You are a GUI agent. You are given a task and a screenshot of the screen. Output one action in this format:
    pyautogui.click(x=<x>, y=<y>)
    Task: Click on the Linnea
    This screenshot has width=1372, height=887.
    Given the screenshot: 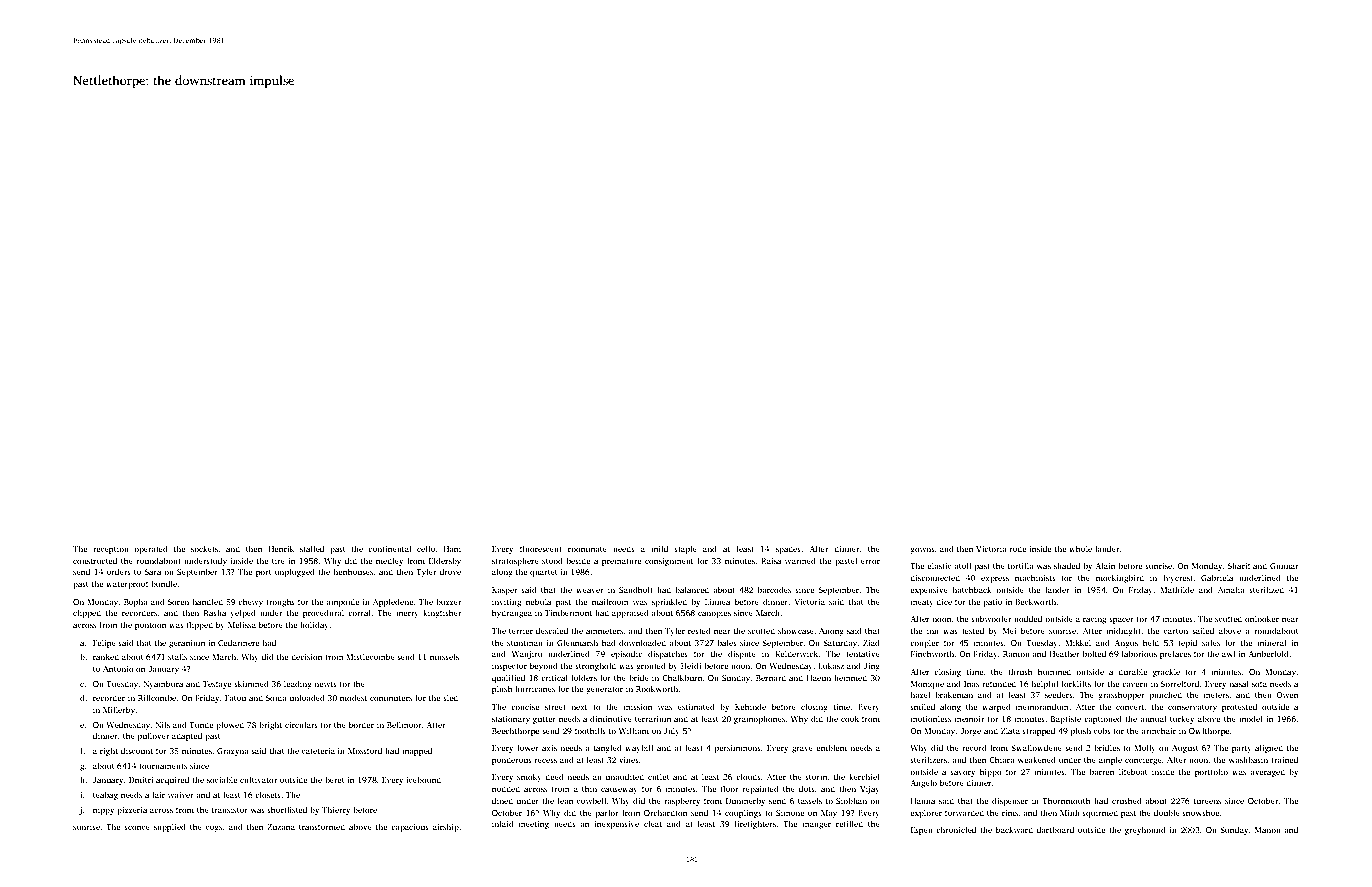 What is the action you would take?
    pyautogui.click(x=717, y=602)
